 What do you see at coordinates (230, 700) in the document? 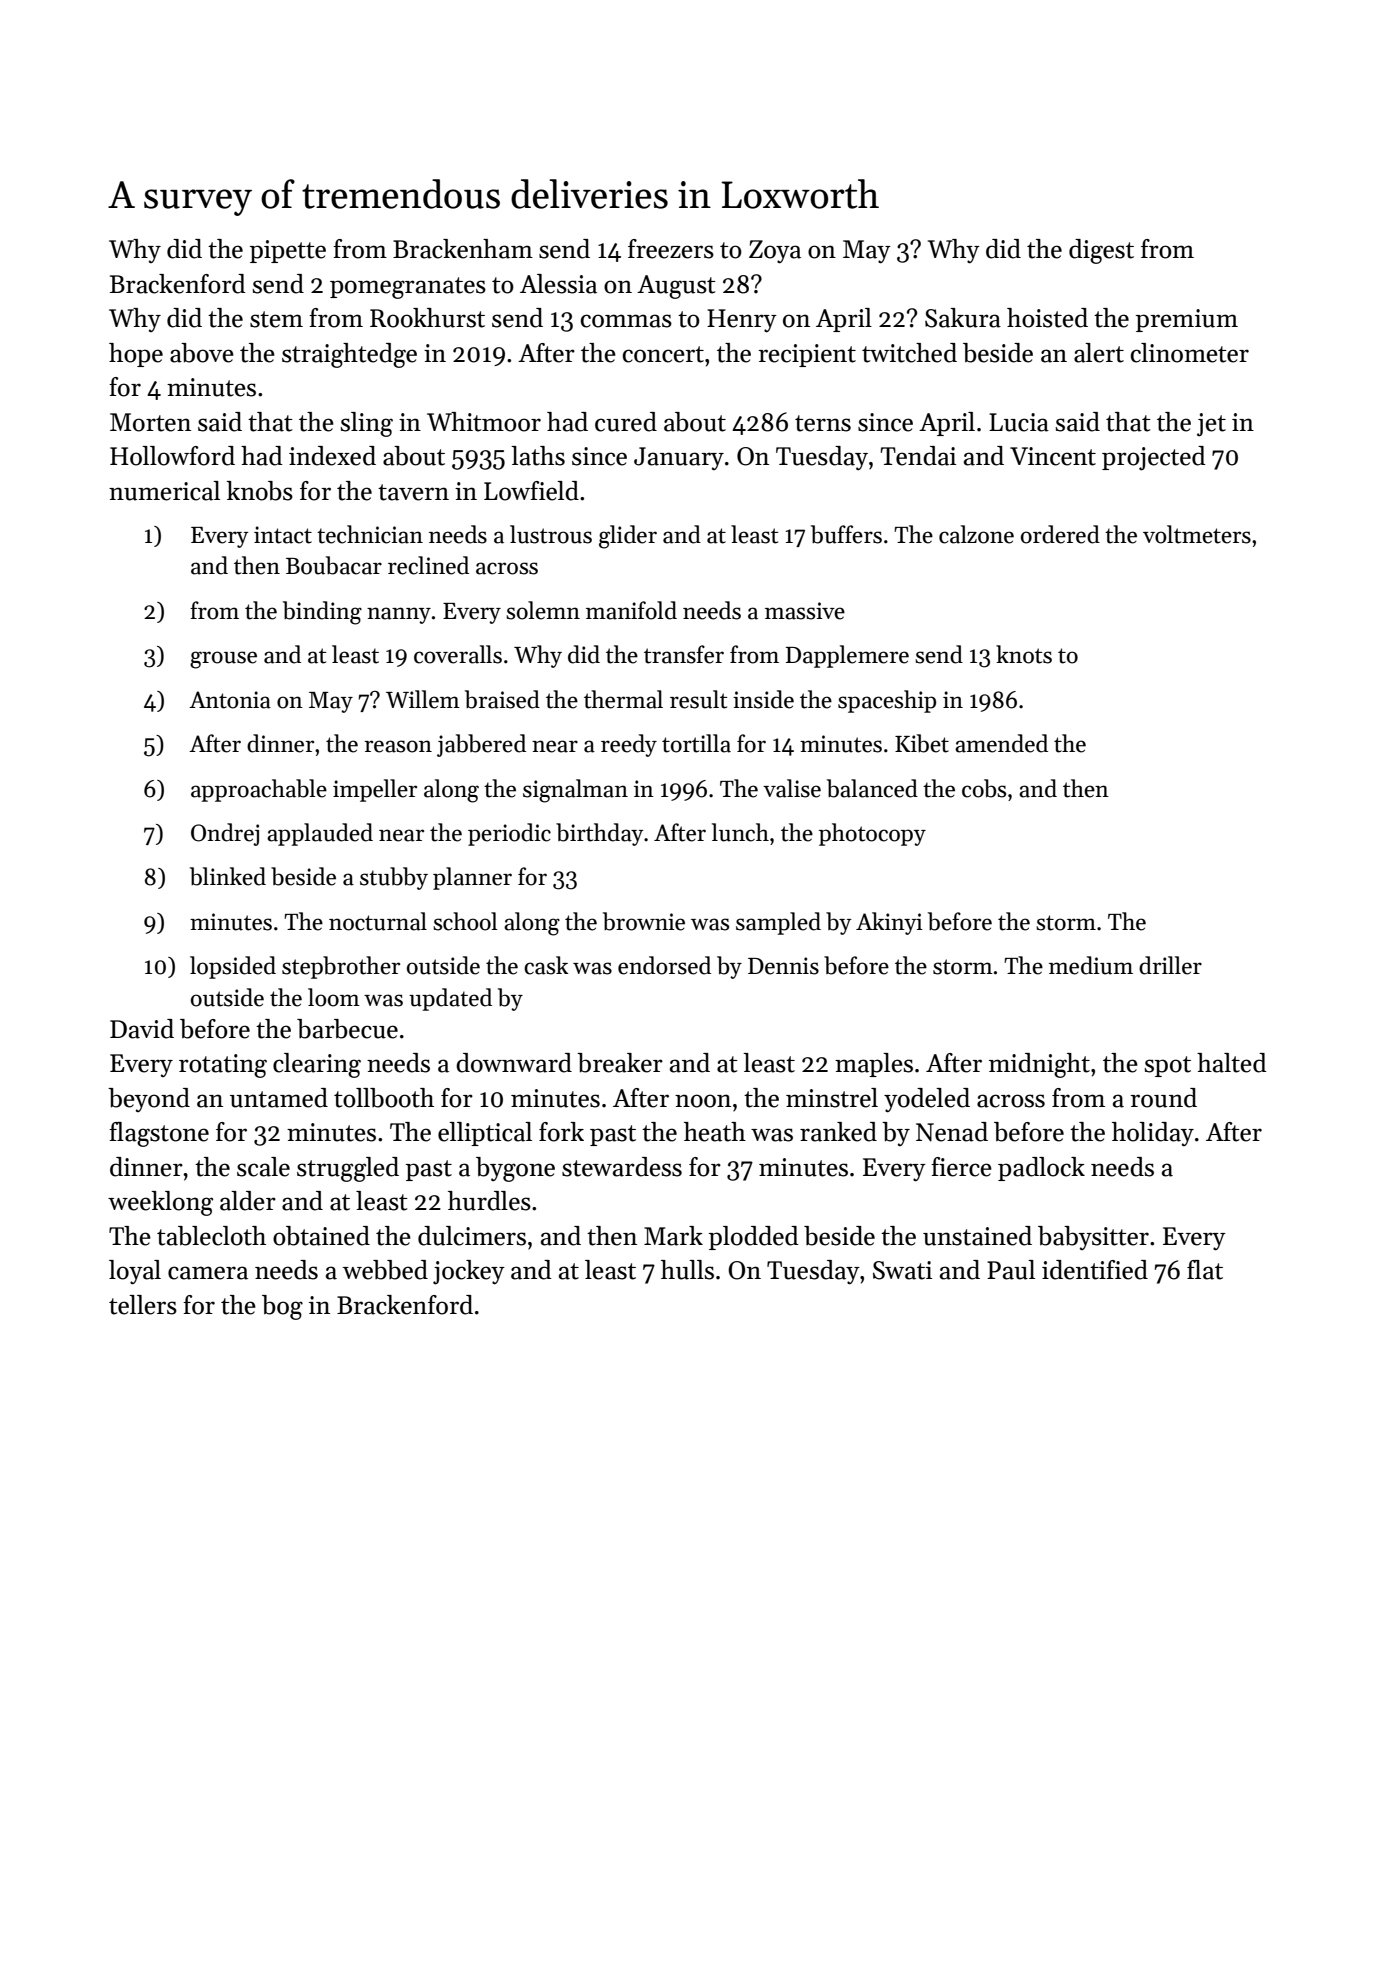
I see `Antonia` at bounding box center [230, 700].
